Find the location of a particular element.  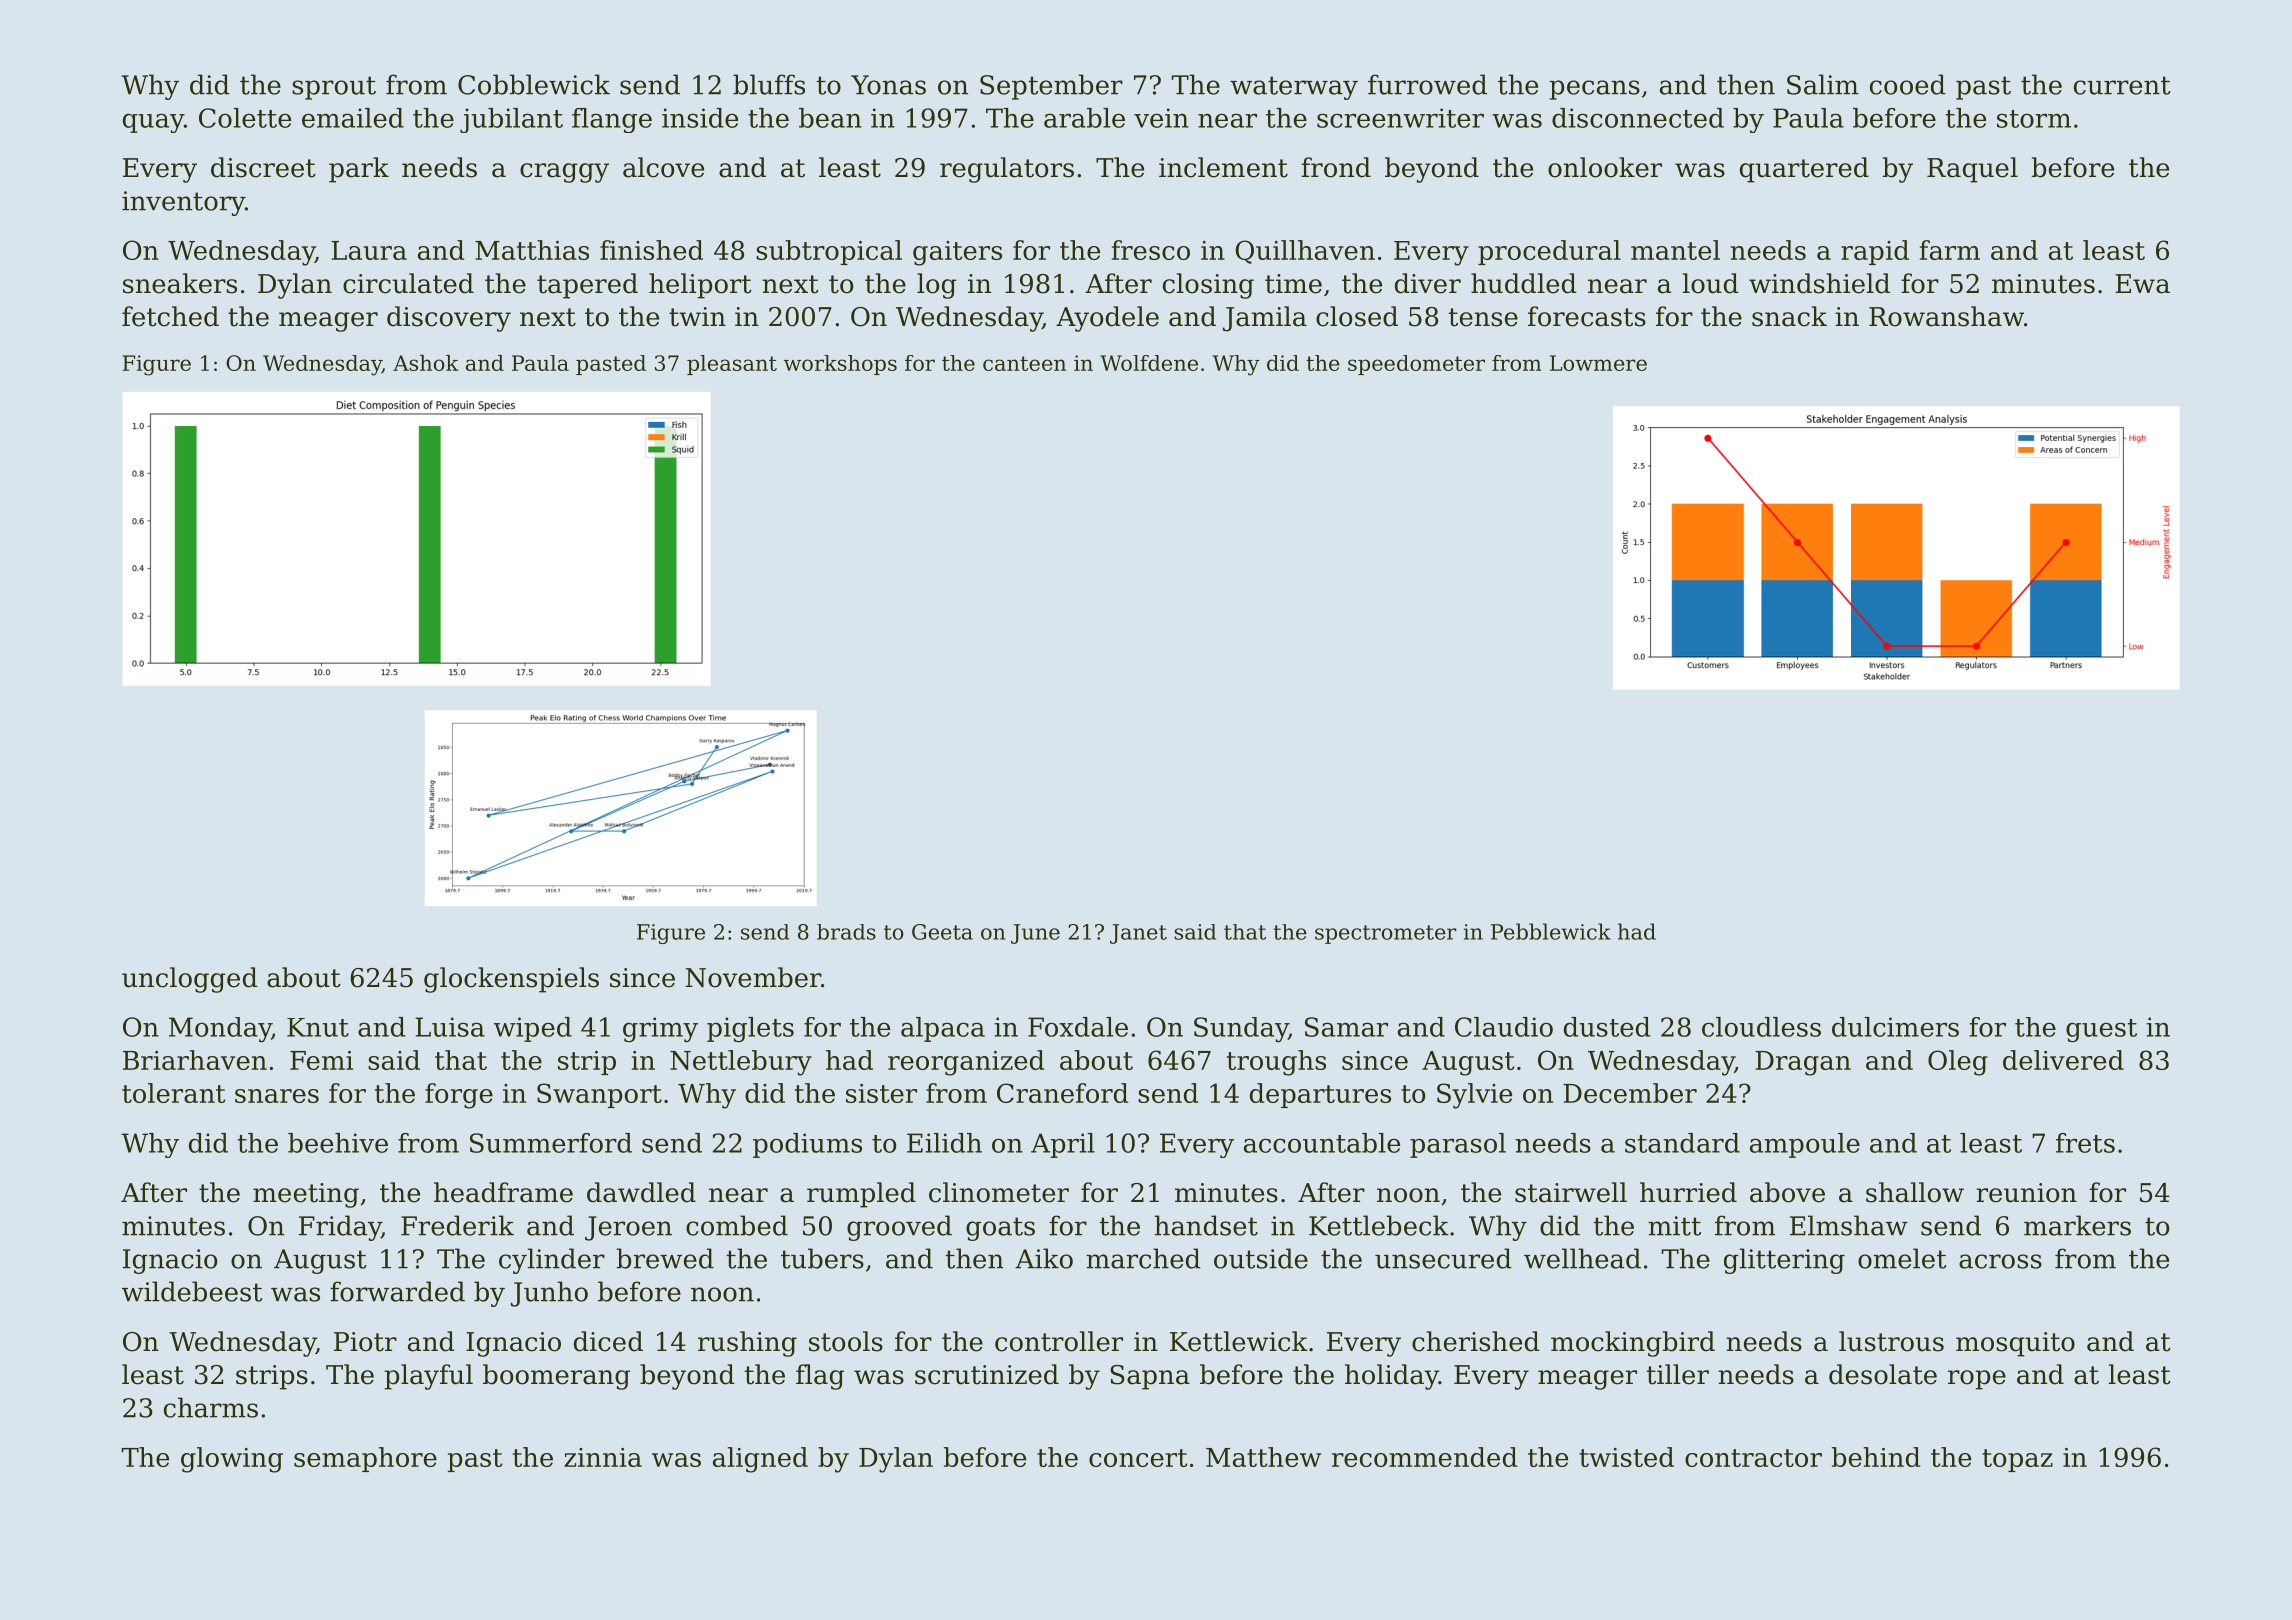

subtropical is located at coordinates (829, 252).
